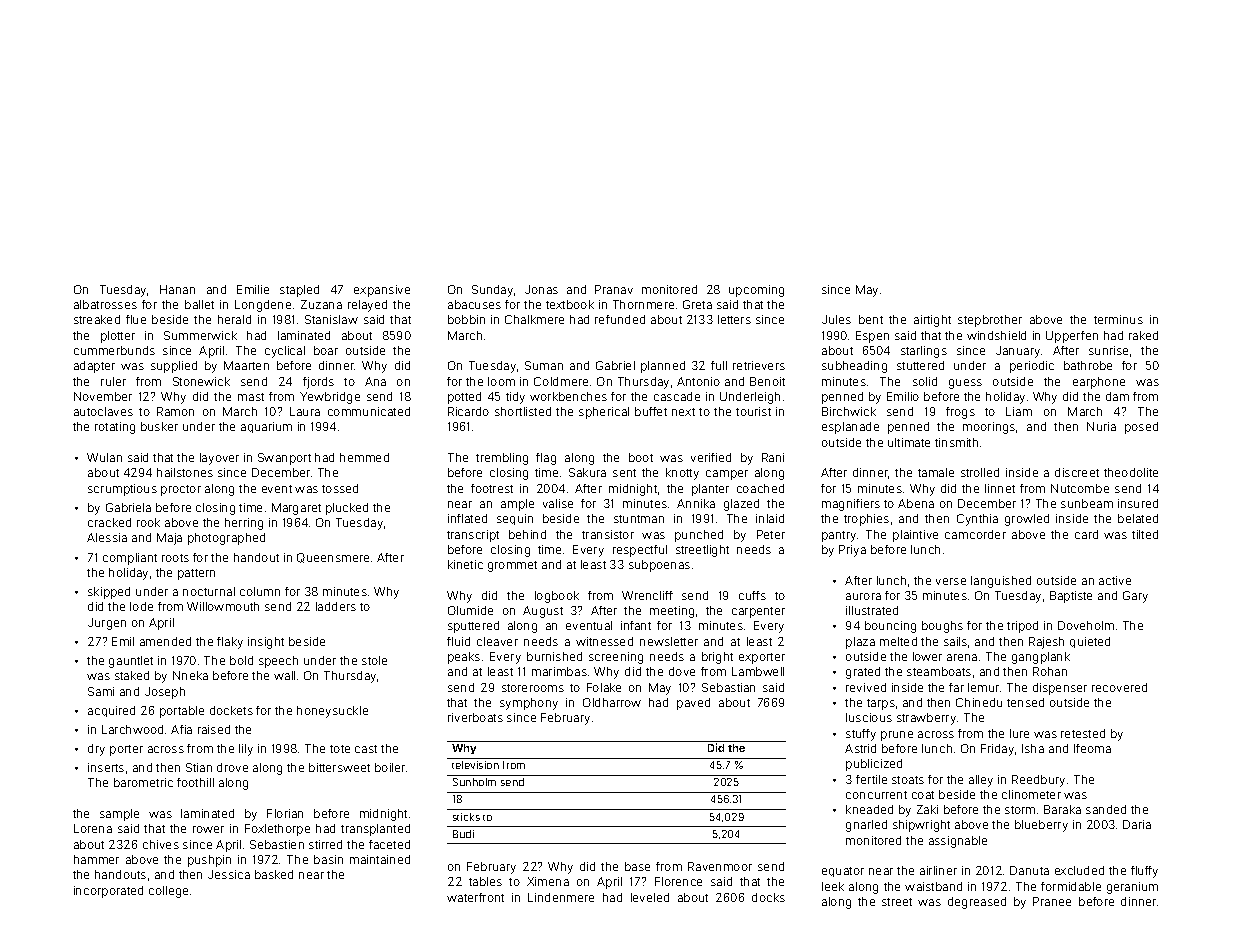 This page has width=1233, height=952. What do you see at coordinates (109, 593) in the page?
I see `skipped` at bounding box center [109, 593].
